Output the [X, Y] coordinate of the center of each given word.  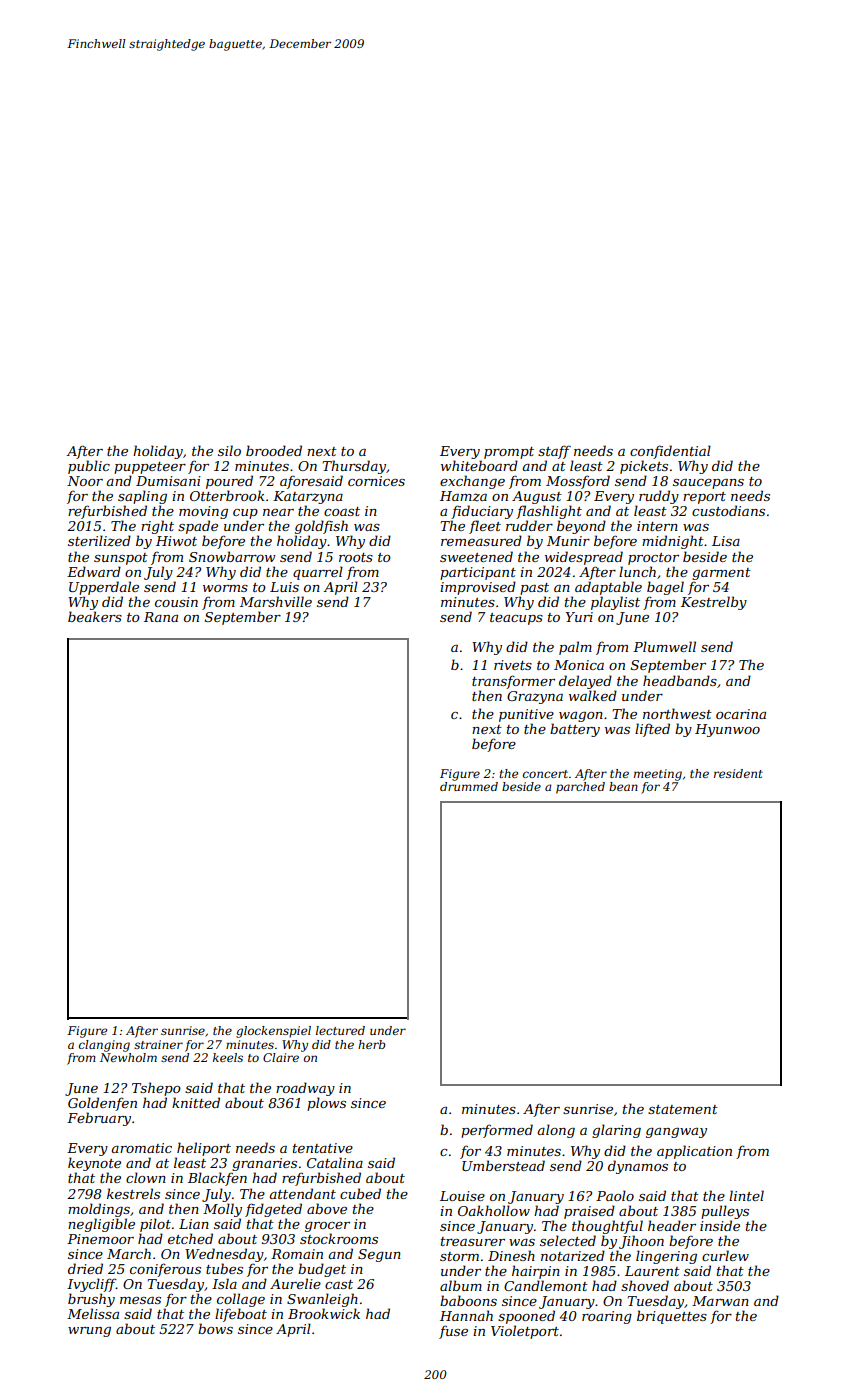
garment [721, 574]
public [89, 467]
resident [738, 773]
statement [683, 1109]
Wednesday [224, 1255]
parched [580, 788]
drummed [469, 786]
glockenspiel [273, 1032]
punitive [526, 715]
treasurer [473, 1241]
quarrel [318, 573]
